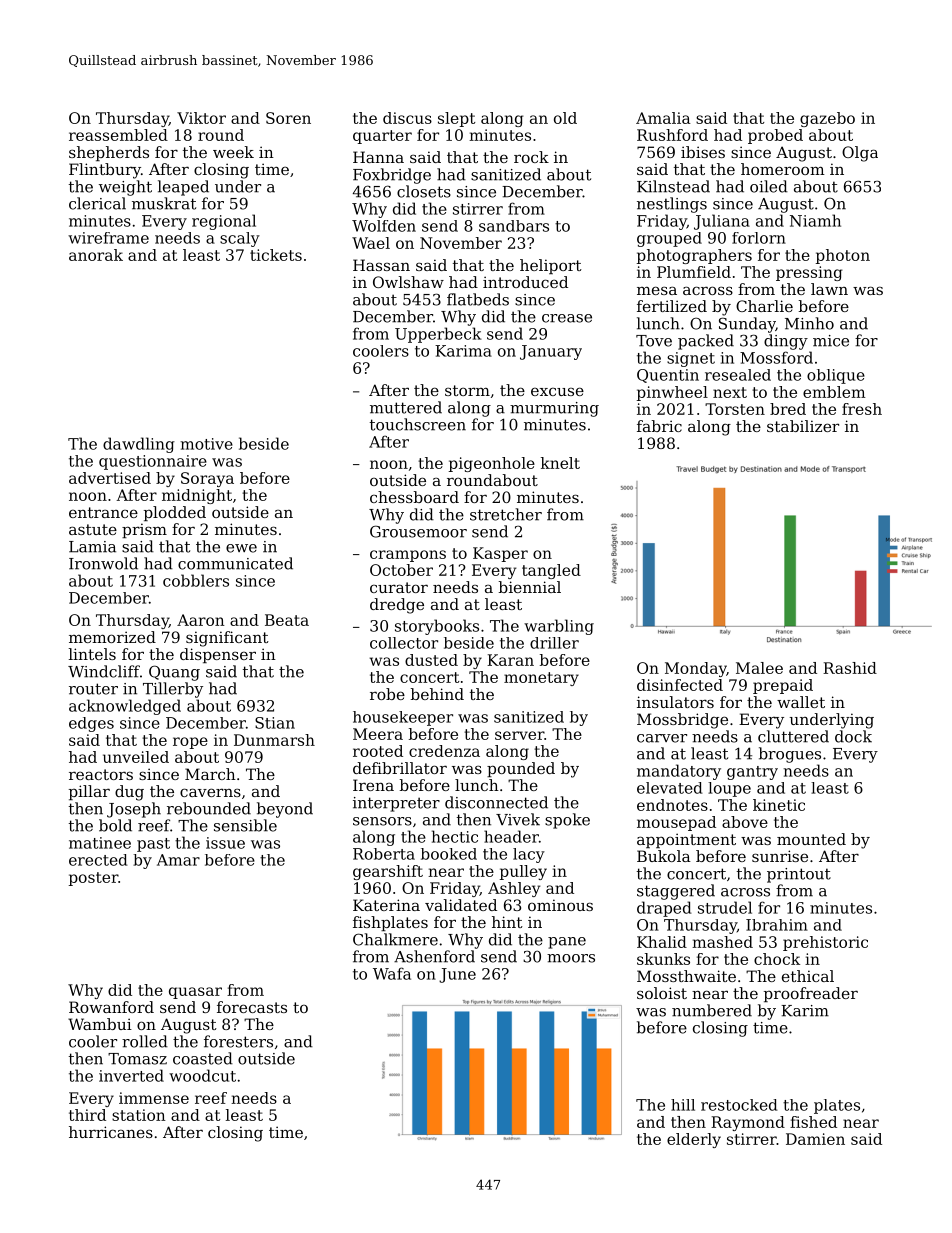 This screenshot has width=952, height=1233. What do you see at coordinates (233, 152) in the screenshot?
I see `week` at bounding box center [233, 152].
